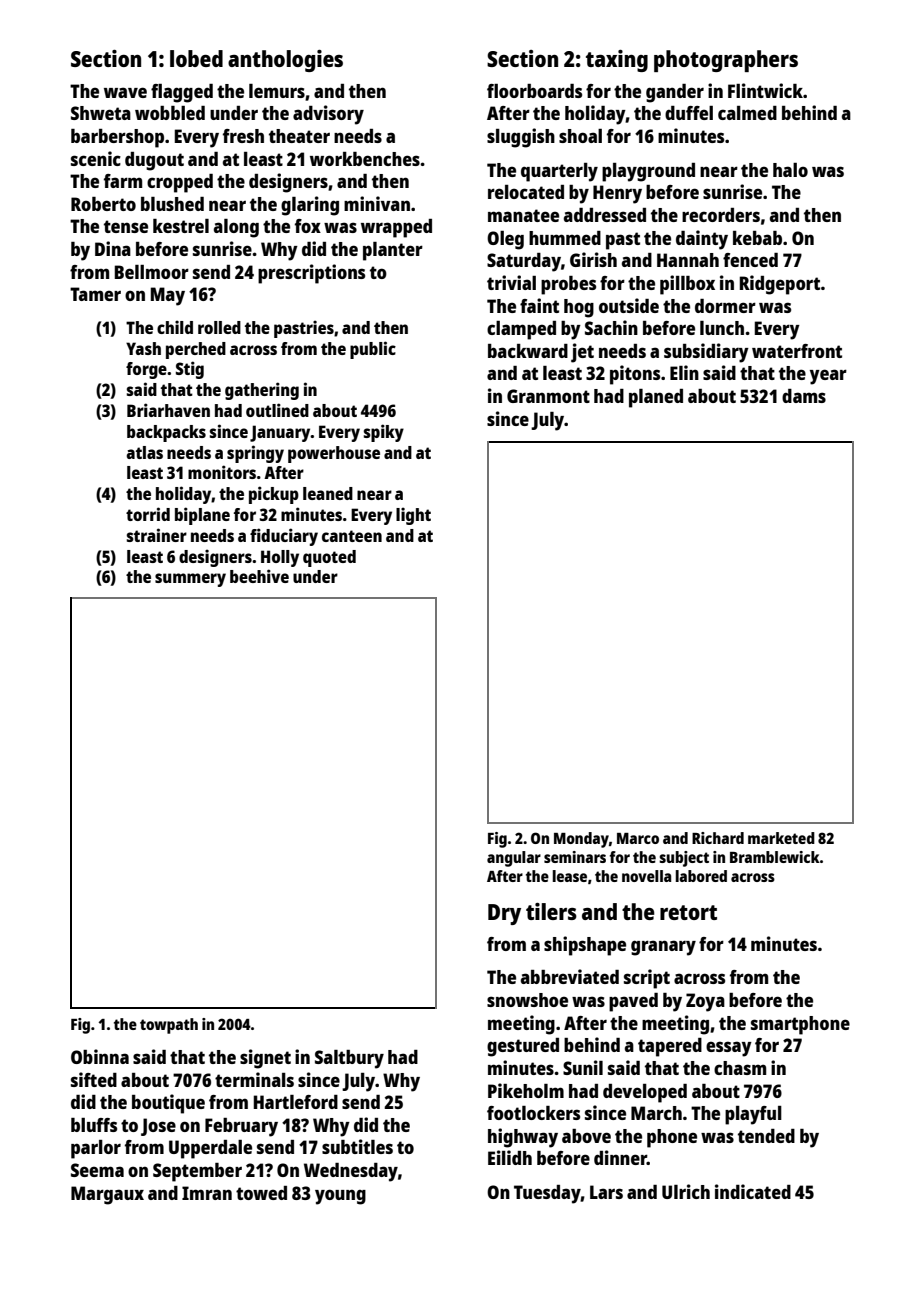  I want to click on kebab, so click(757, 238).
